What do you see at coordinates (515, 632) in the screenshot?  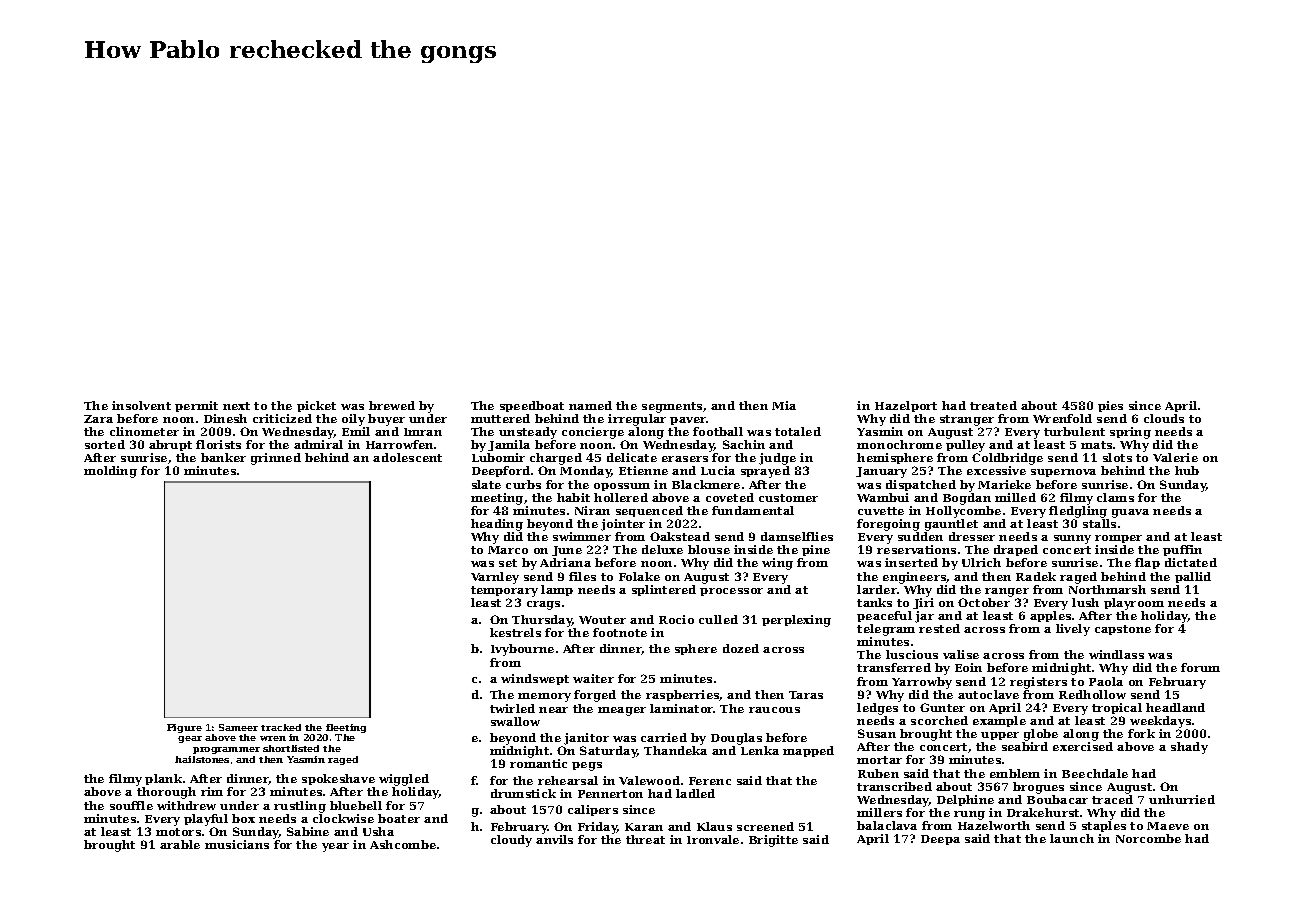 I see `kestrels` at bounding box center [515, 632].
